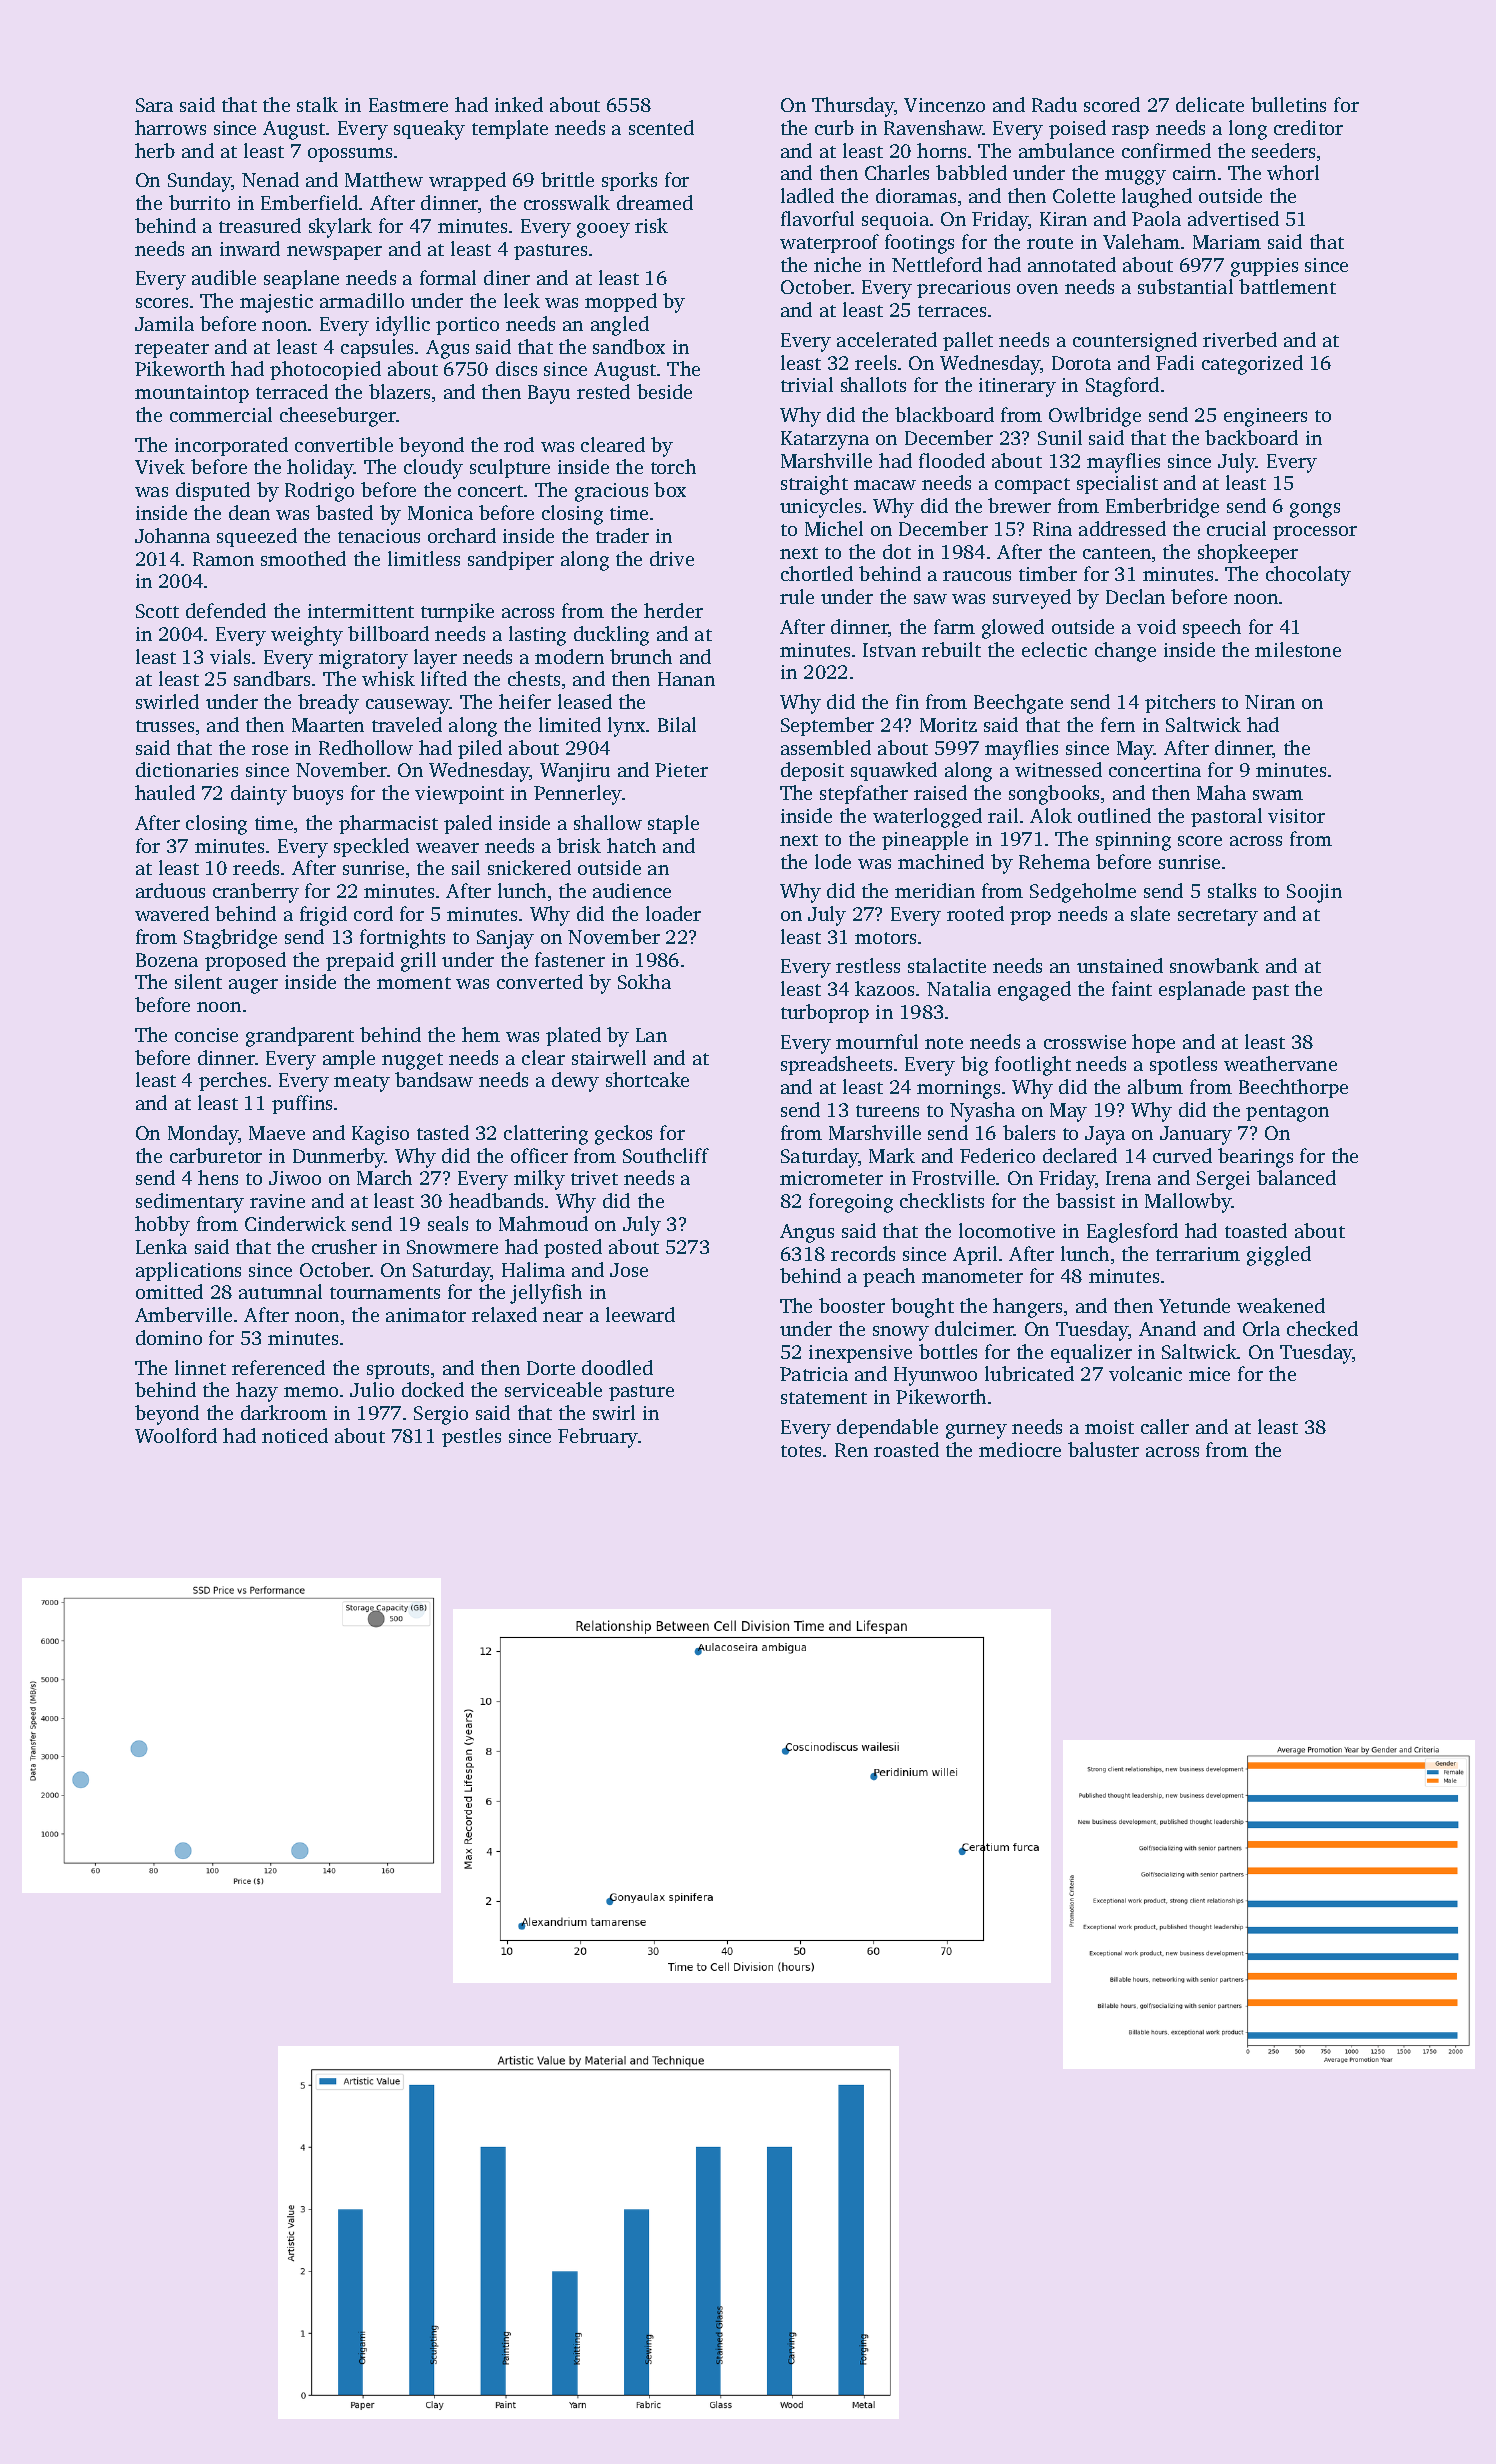 This screenshot has width=1496, height=2464. What do you see at coordinates (897, 172) in the screenshot?
I see `Charles` at bounding box center [897, 172].
